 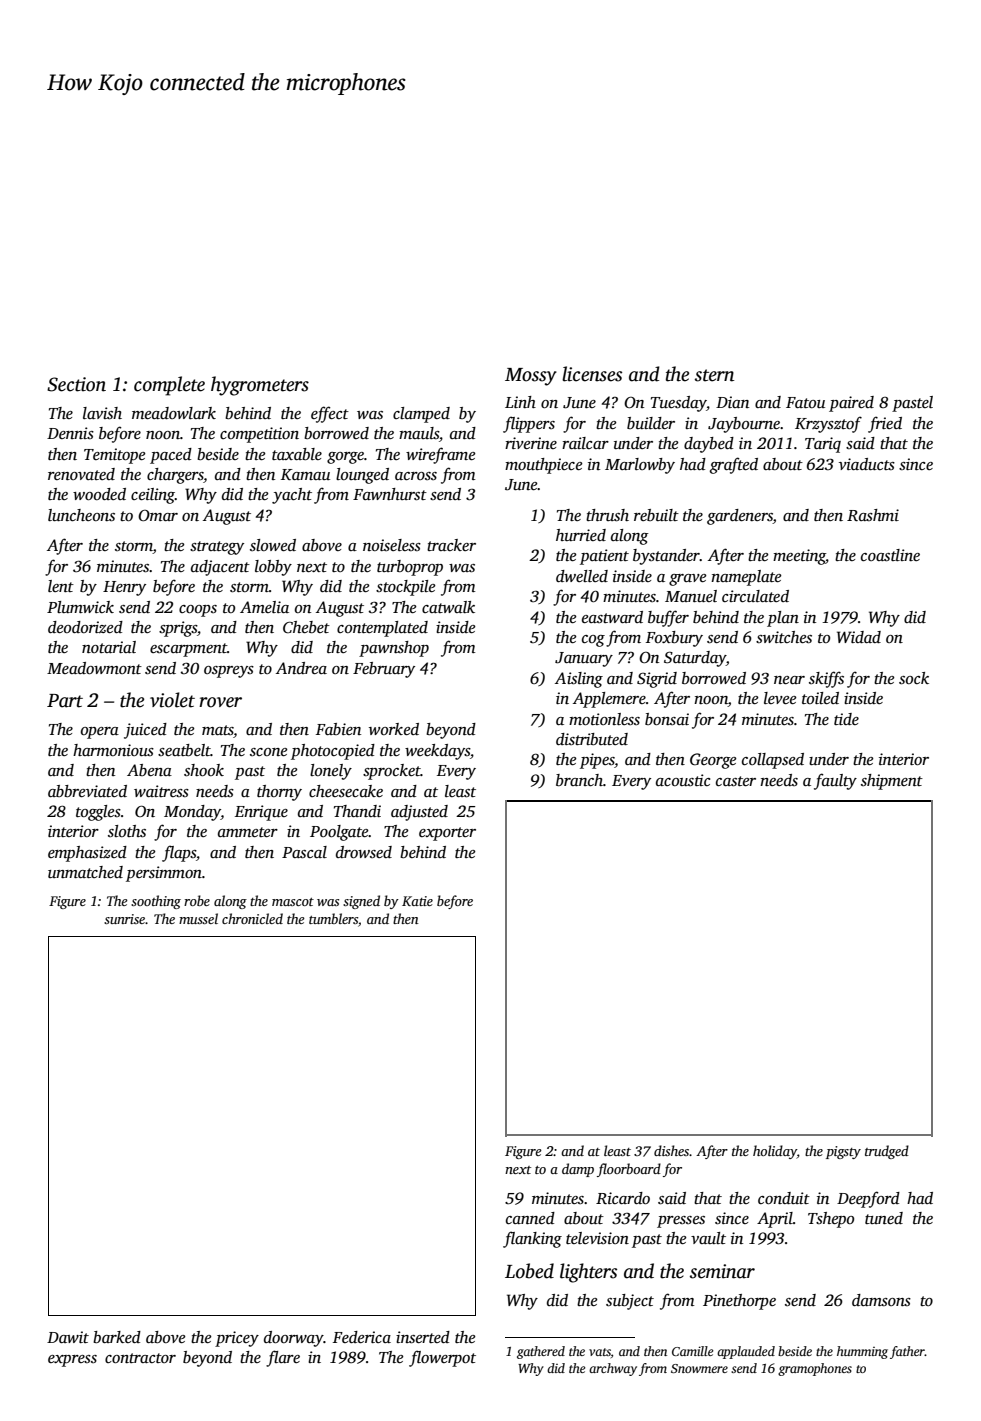 I want to click on thrush, so click(x=607, y=515).
